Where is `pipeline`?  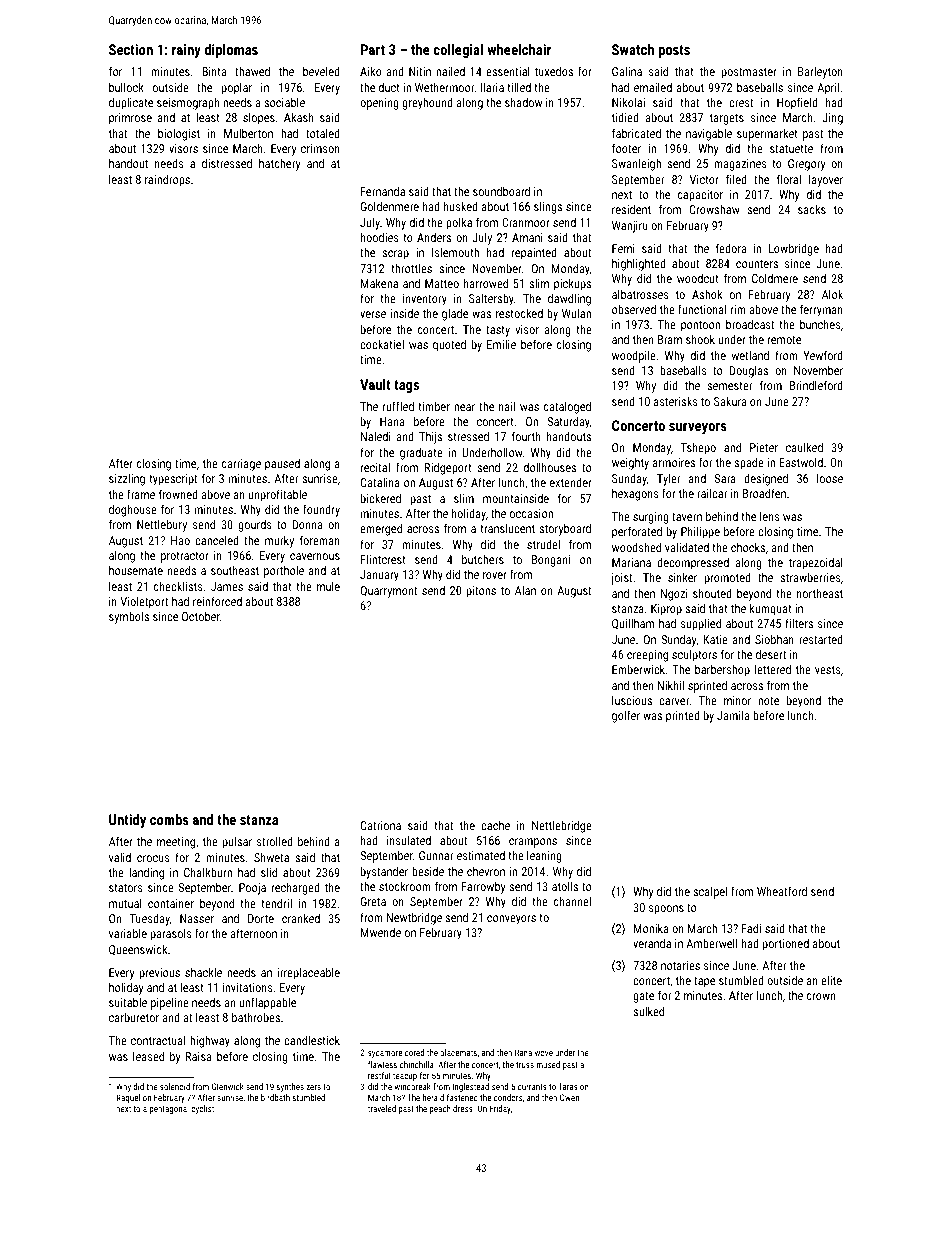 pipeline is located at coordinates (170, 1003).
